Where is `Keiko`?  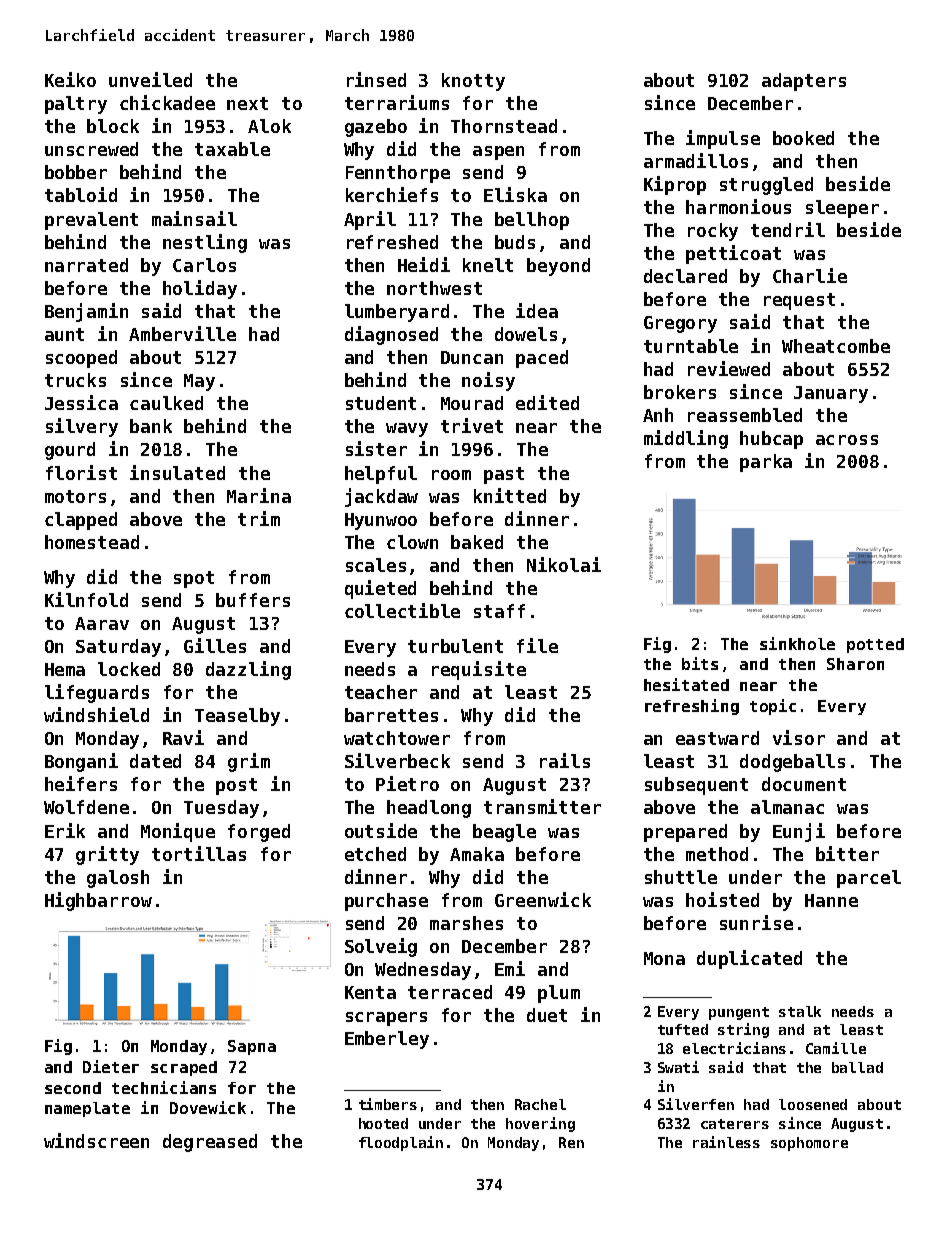
Keiko is located at coordinates (70, 79).
